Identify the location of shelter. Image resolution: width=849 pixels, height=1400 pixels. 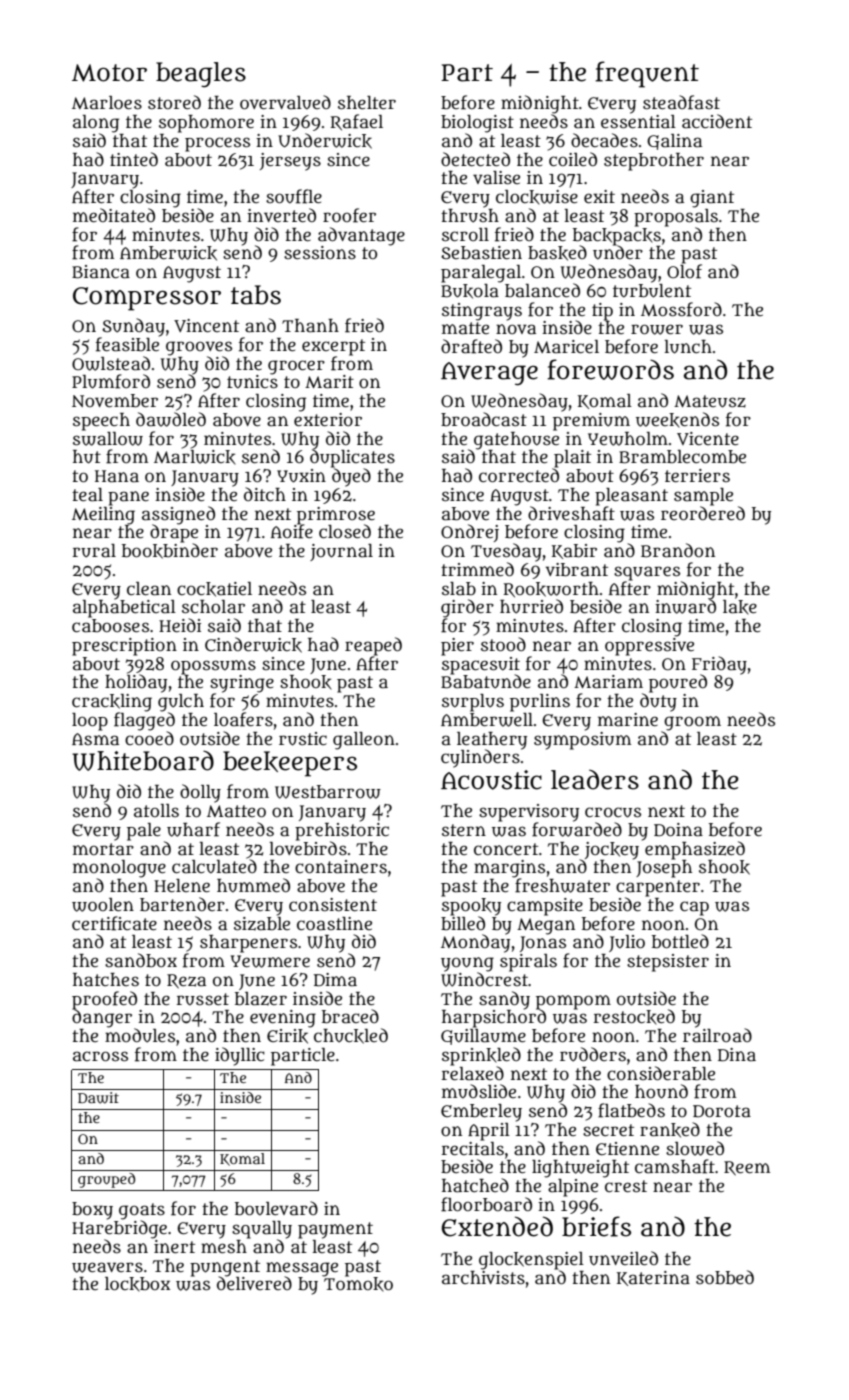
(367, 103).
